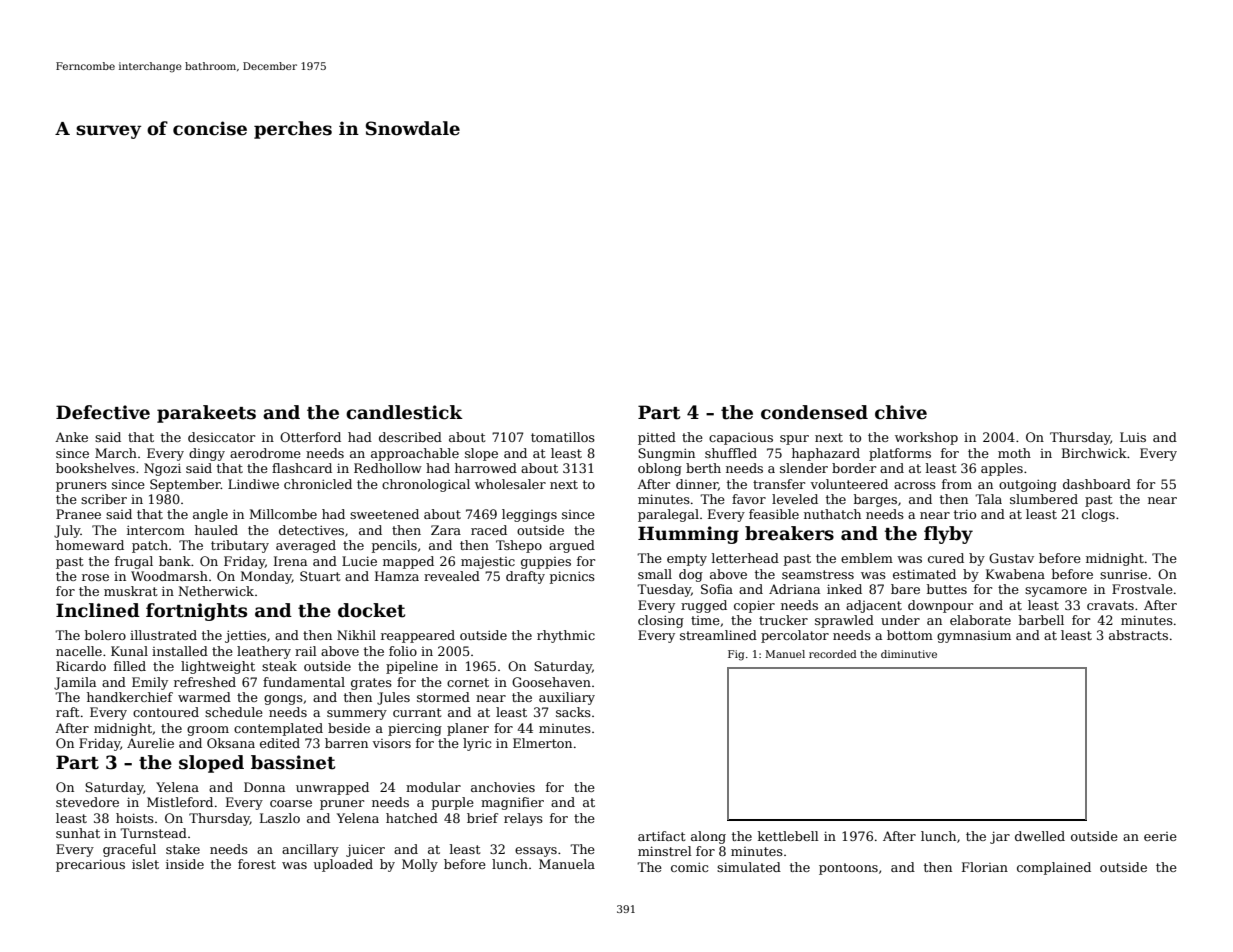 This page has width=1233, height=952. What do you see at coordinates (185, 485) in the page?
I see `September` at bounding box center [185, 485].
